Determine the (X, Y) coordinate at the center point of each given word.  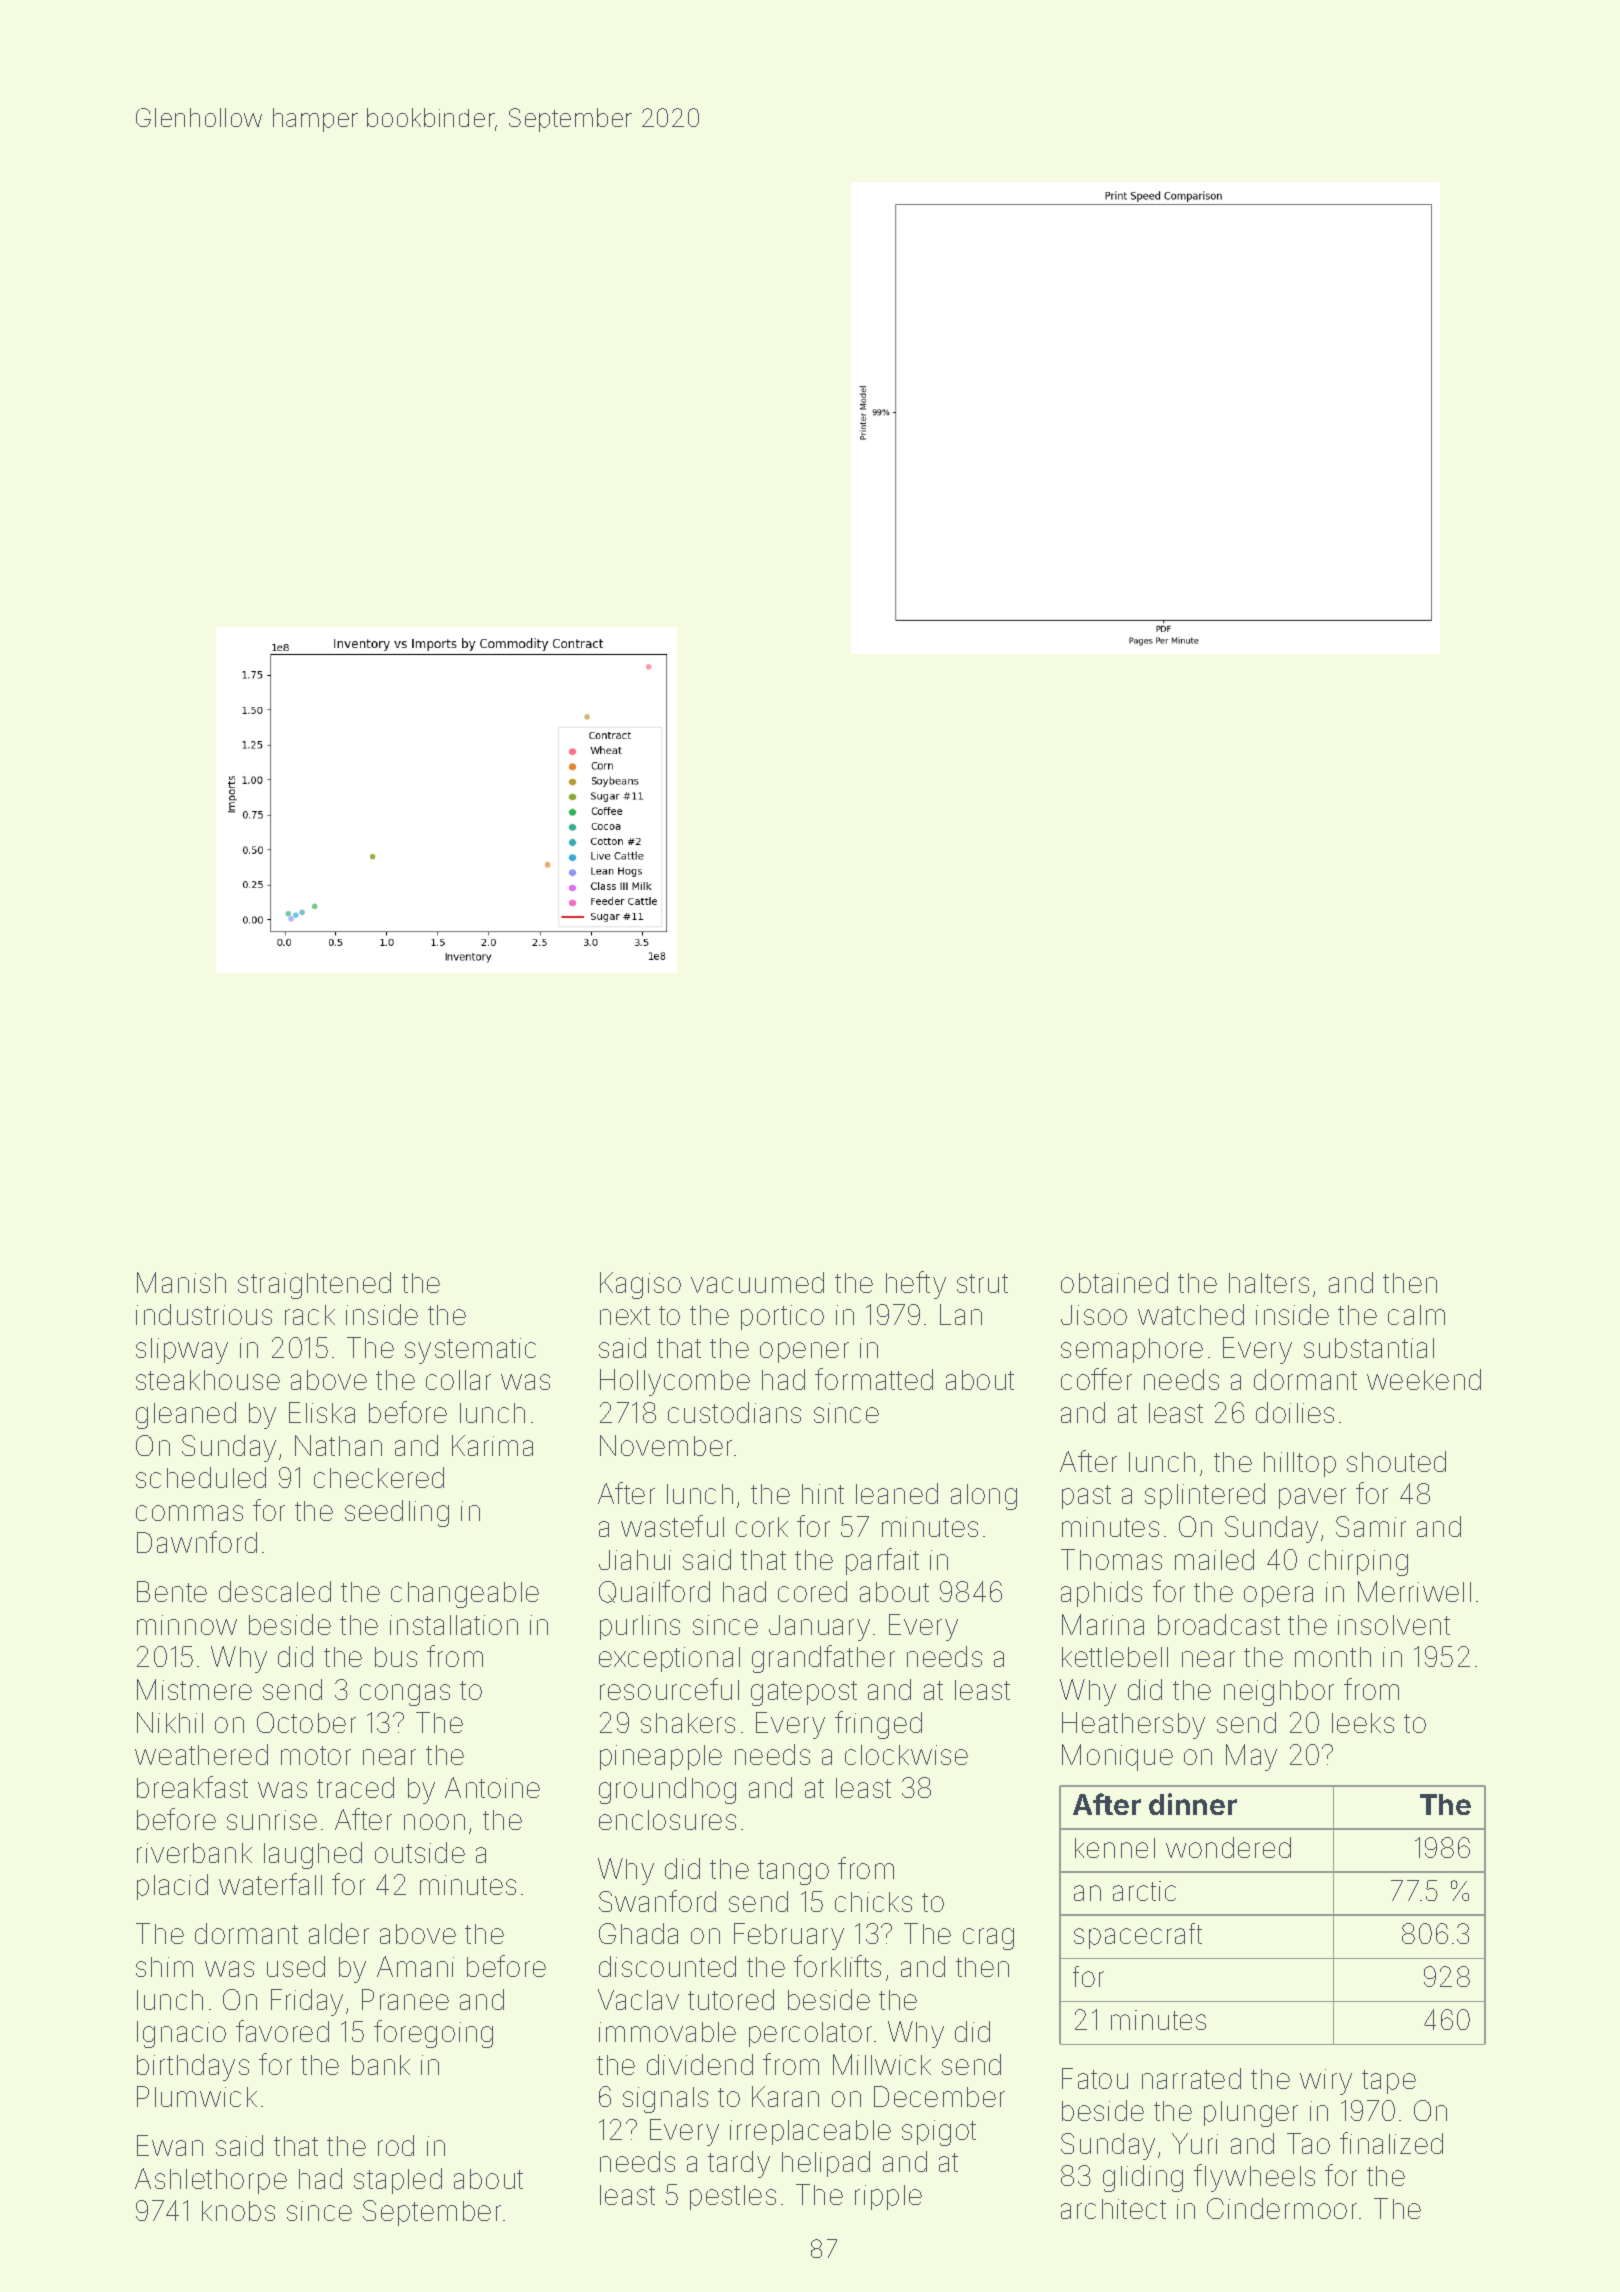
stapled (398, 2181)
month (1333, 1657)
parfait (882, 1561)
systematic (470, 1351)
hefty (916, 1285)
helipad (826, 2164)
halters (1269, 1283)
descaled (275, 1591)
